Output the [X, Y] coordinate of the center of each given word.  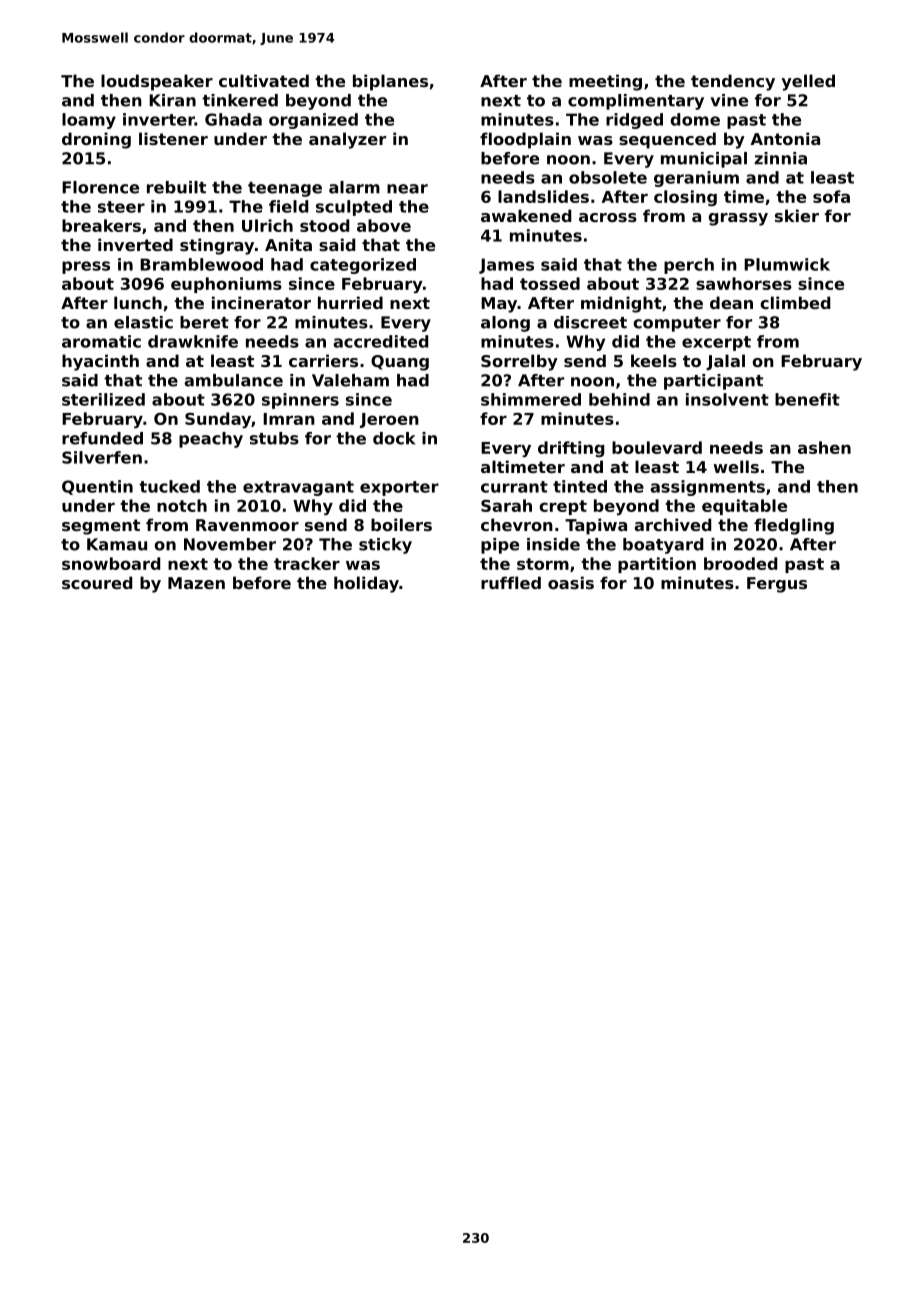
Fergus [777, 585]
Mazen [196, 583]
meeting [605, 82]
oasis [571, 582]
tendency [733, 82]
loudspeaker [157, 82]
